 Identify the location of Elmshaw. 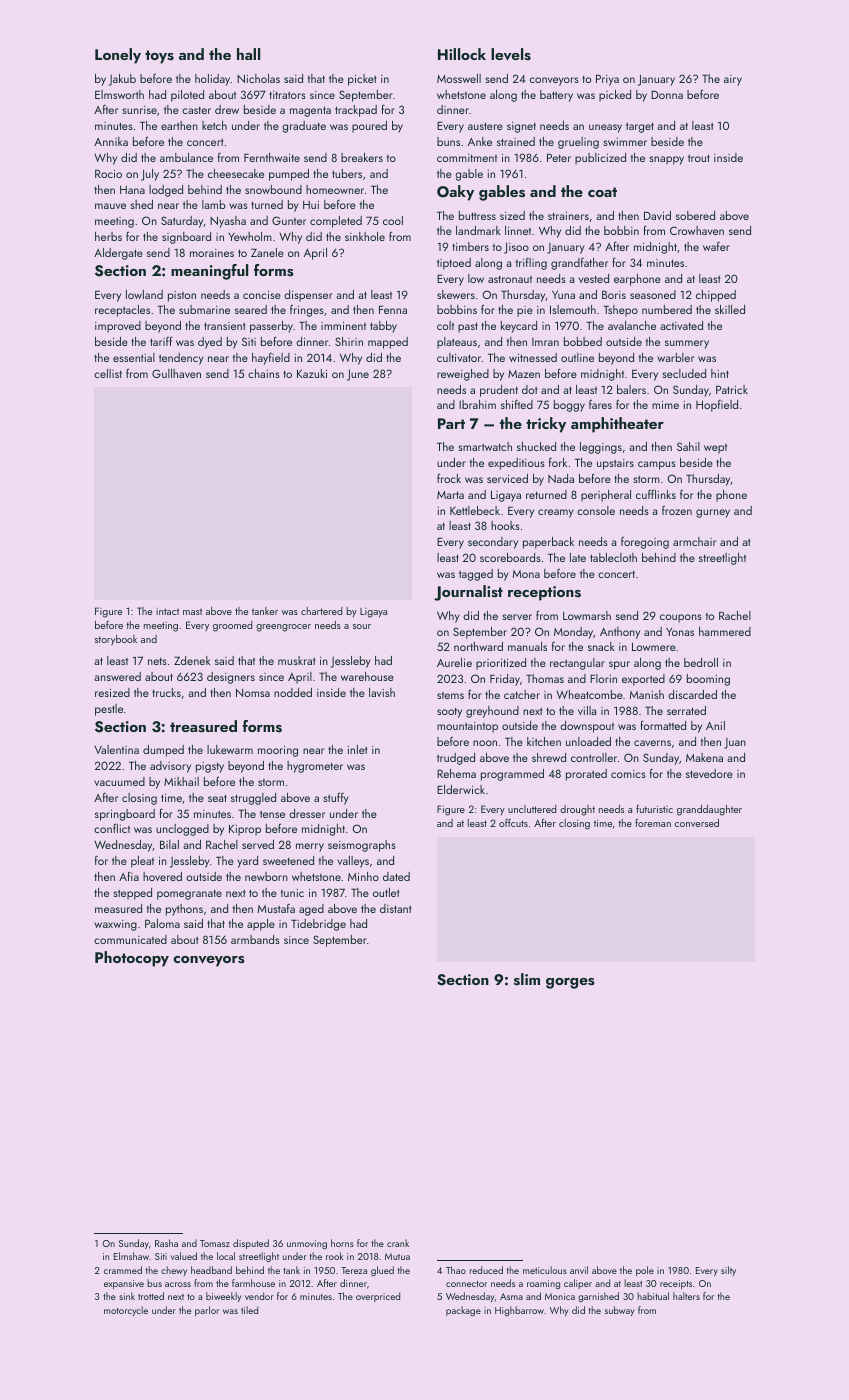
(131, 1256).
